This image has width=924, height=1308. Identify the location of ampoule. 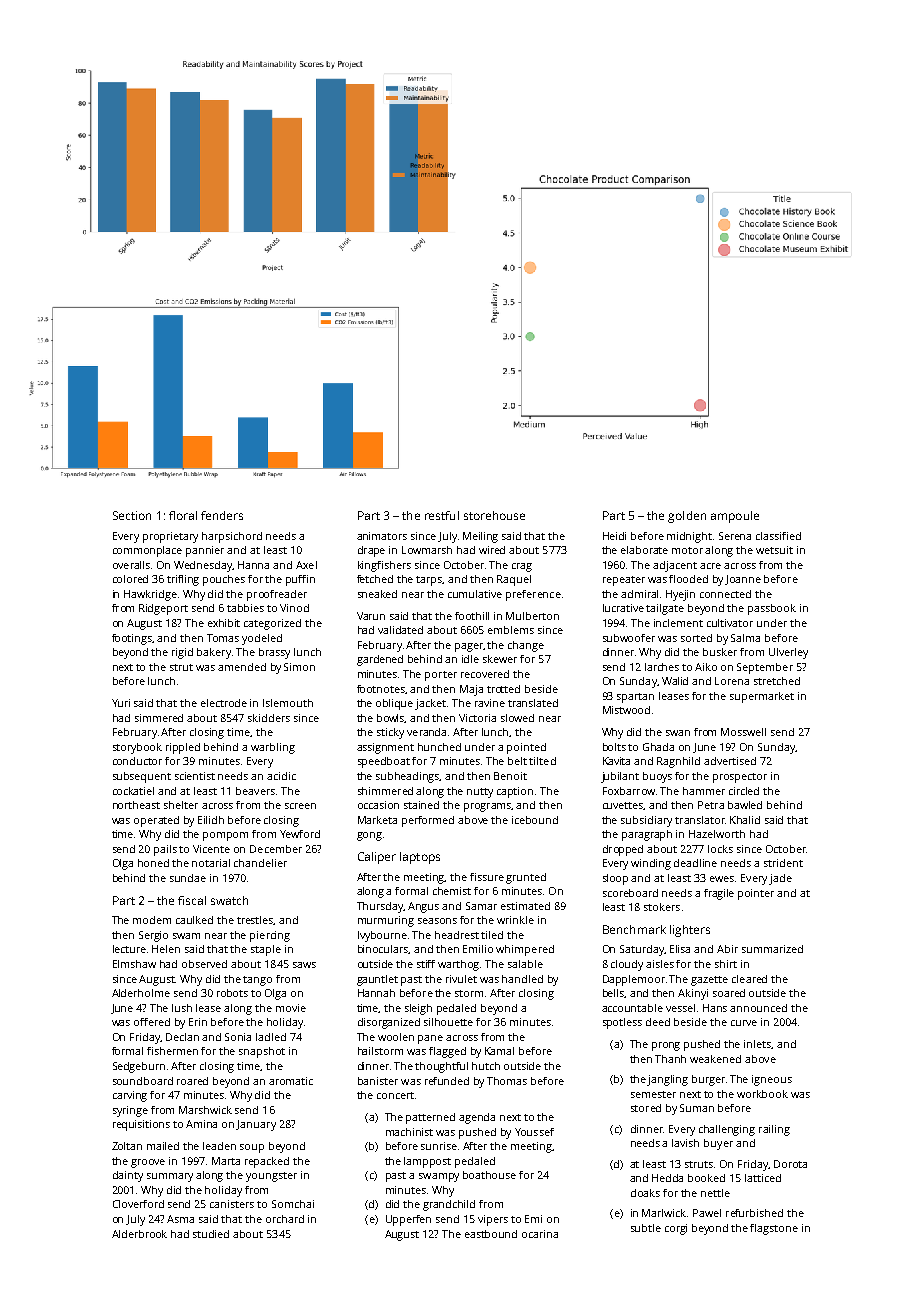
(735, 517).
